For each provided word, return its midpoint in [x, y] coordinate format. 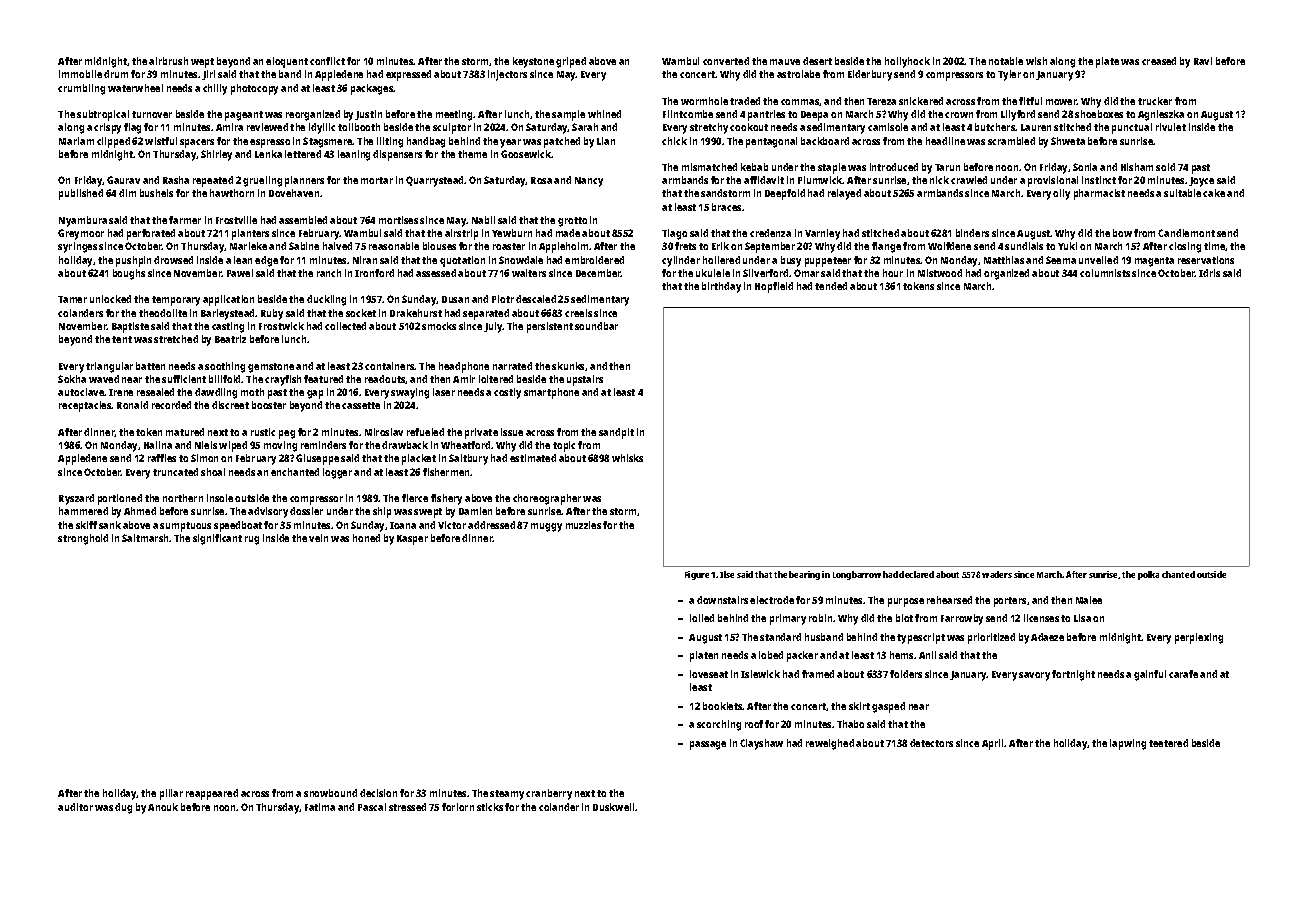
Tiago [674, 234]
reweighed [830, 744]
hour [893, 273]
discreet [230, 405]
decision [378, 793]
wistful [161, 141]
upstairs [585, 380]
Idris [1209, 273]
